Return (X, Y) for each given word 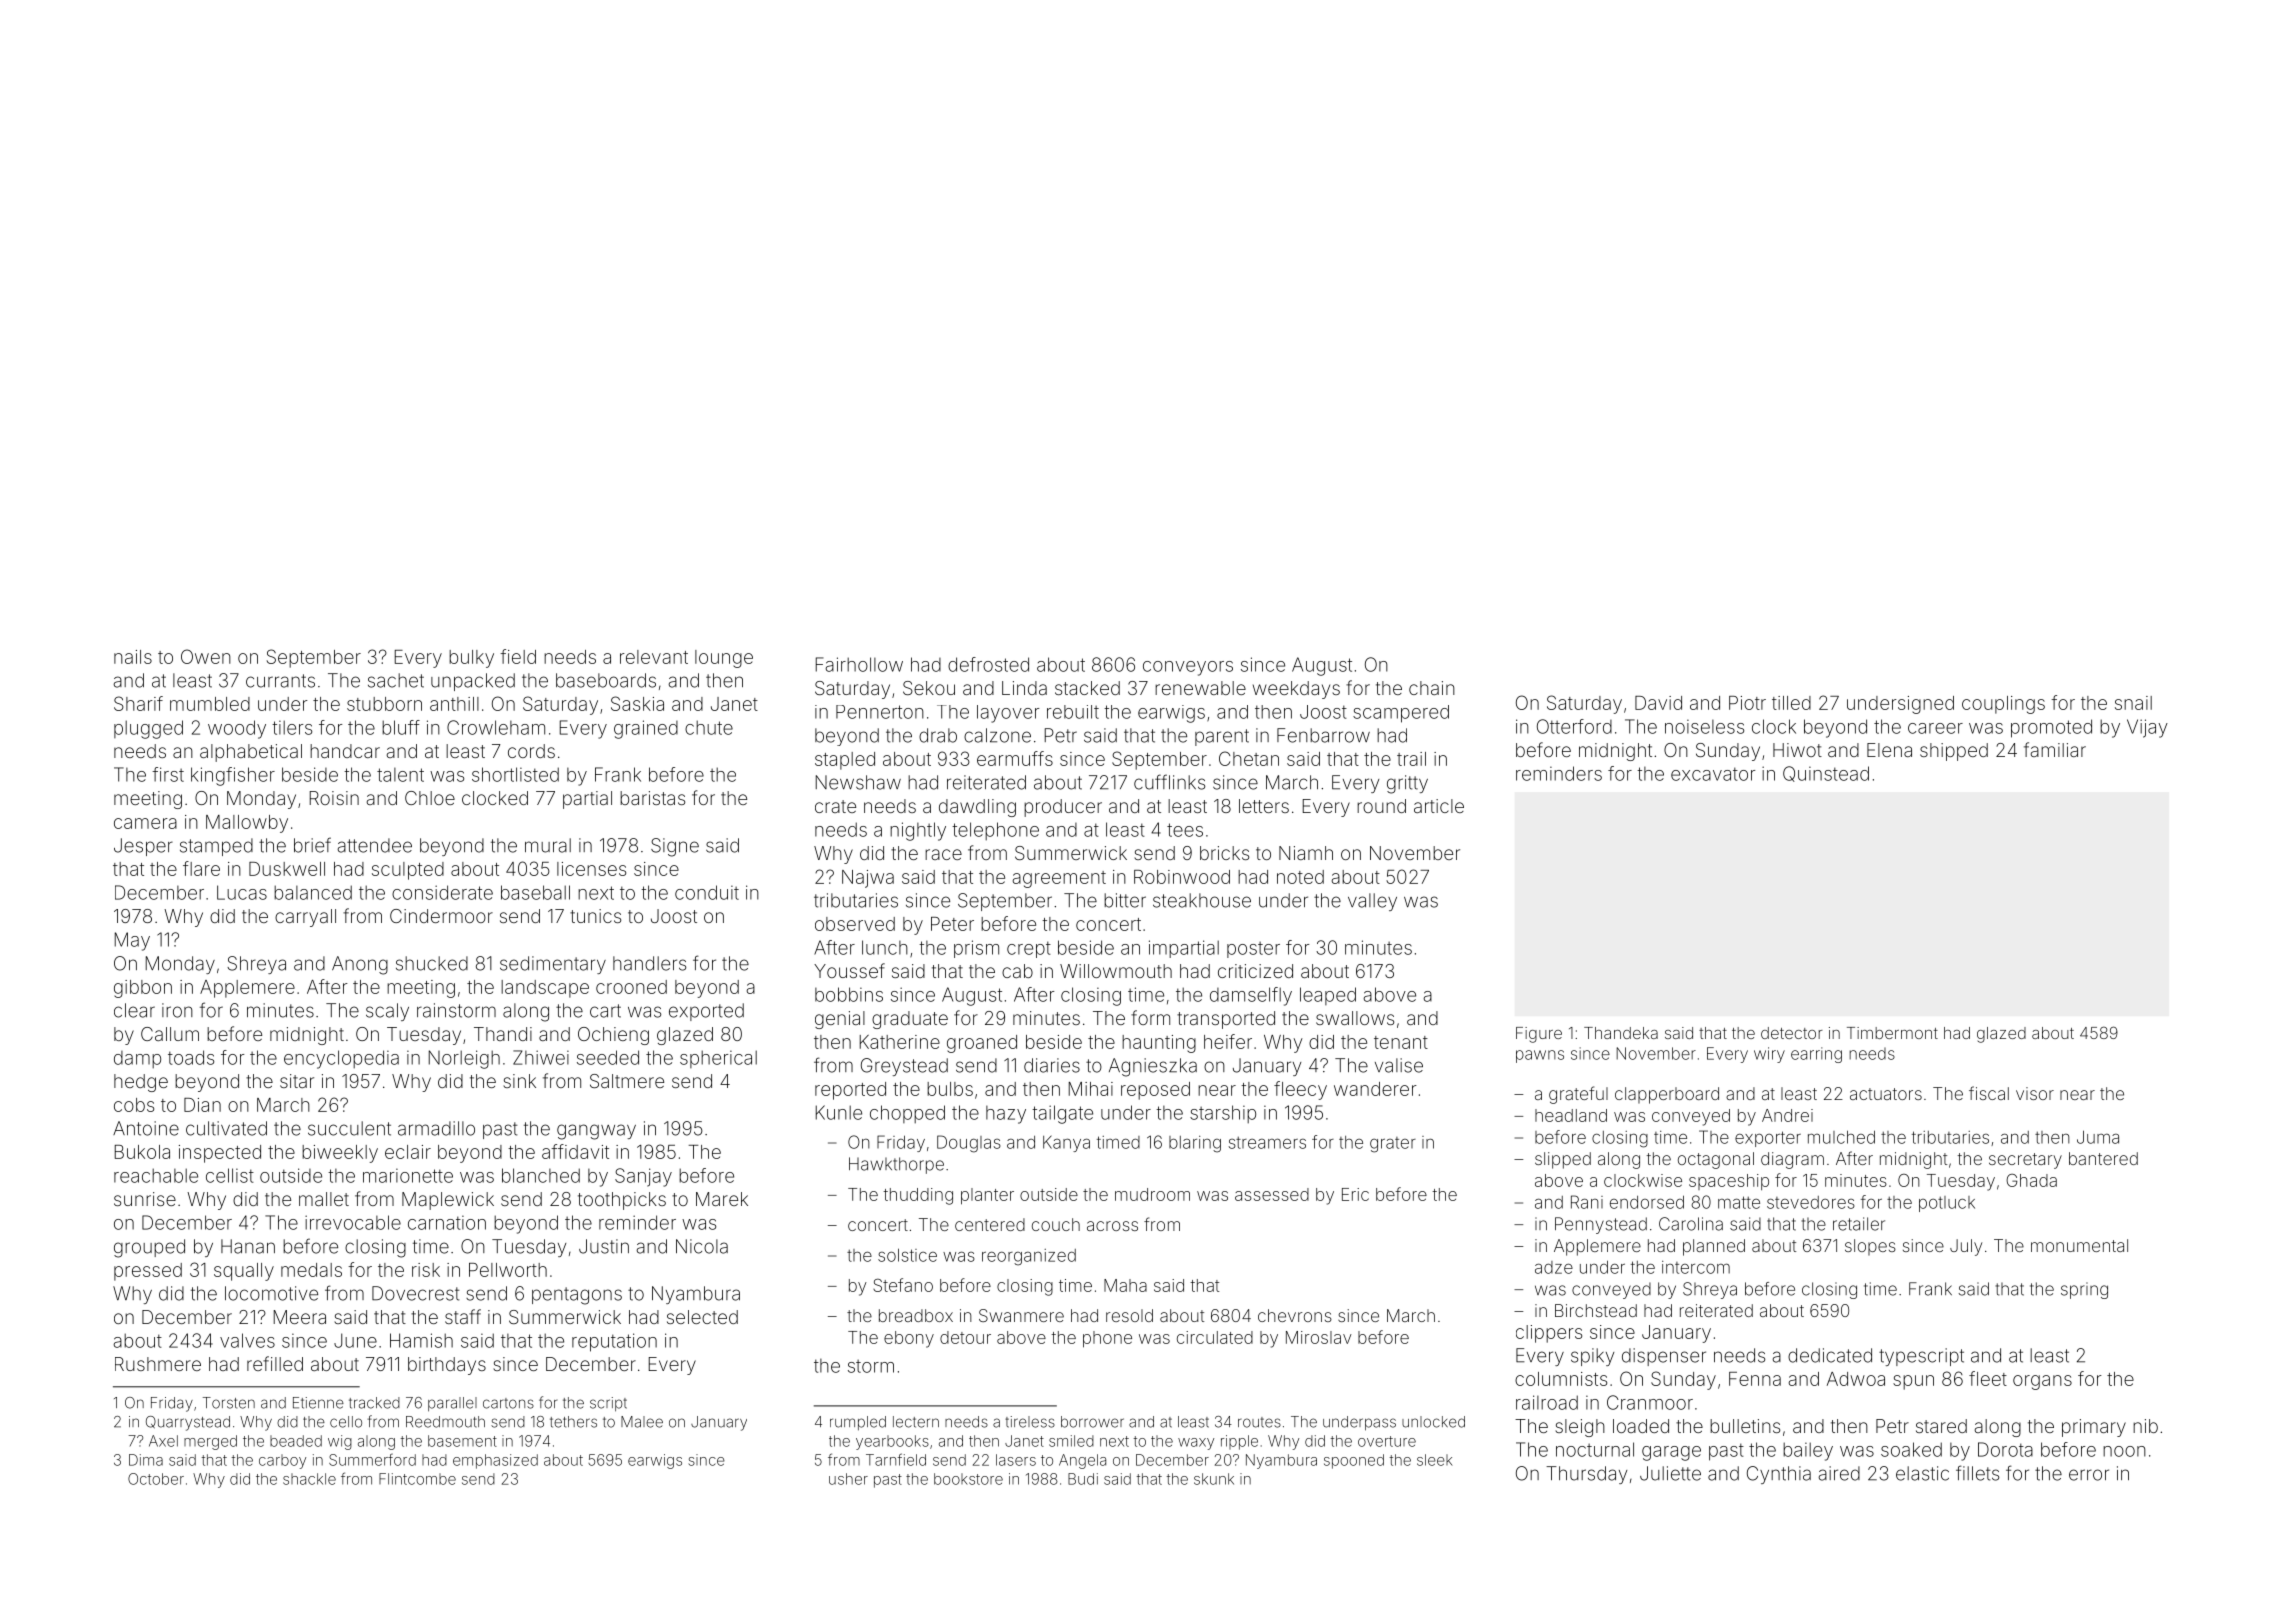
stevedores (1811, 1202)
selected (702, 1317)
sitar (297, 1081)
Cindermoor (441, 916)
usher (848, 1479)
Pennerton (880, 712)
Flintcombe (417, 1479)
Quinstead (1826, 774)
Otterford (1574, 726)
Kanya (1066, 1143)
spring (2084, 1290)
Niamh (1306, 853)
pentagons (577, 1296)
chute (709, 727)
